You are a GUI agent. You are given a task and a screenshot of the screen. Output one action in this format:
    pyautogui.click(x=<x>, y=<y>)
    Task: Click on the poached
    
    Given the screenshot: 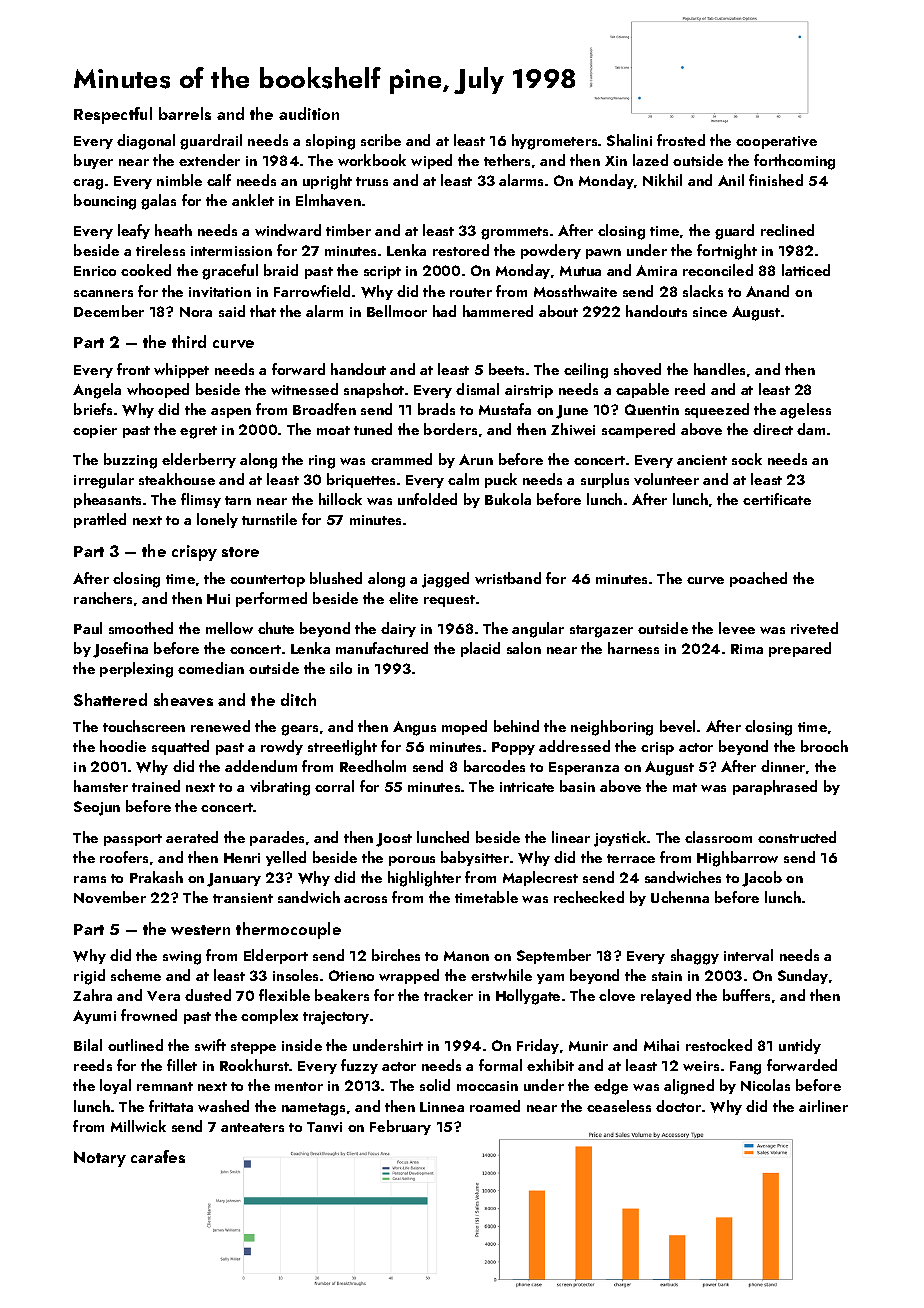 What is the action you would take?
    pyautogui.click(x=758, y=579)
